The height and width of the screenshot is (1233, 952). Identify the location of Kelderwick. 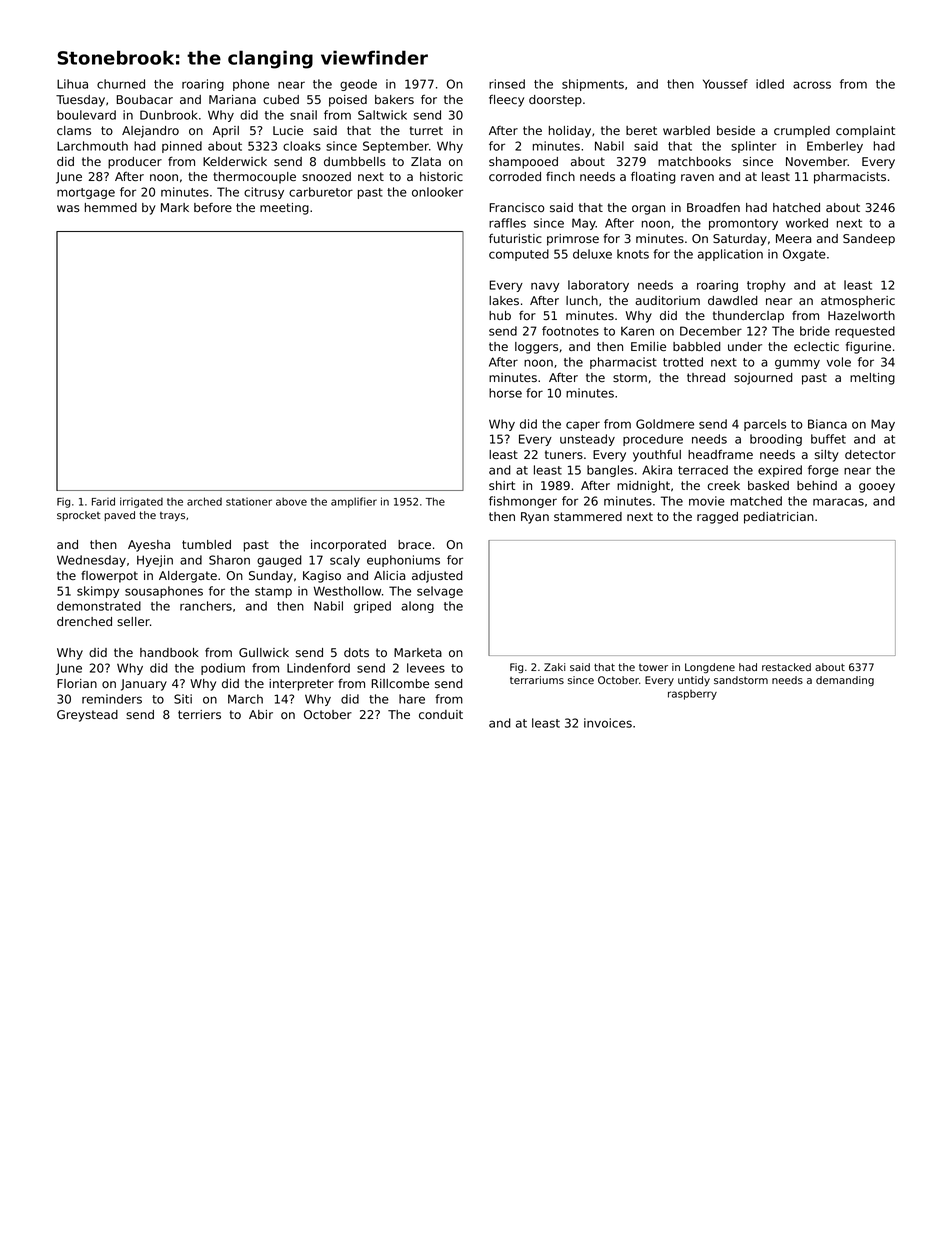
(235, 161).
